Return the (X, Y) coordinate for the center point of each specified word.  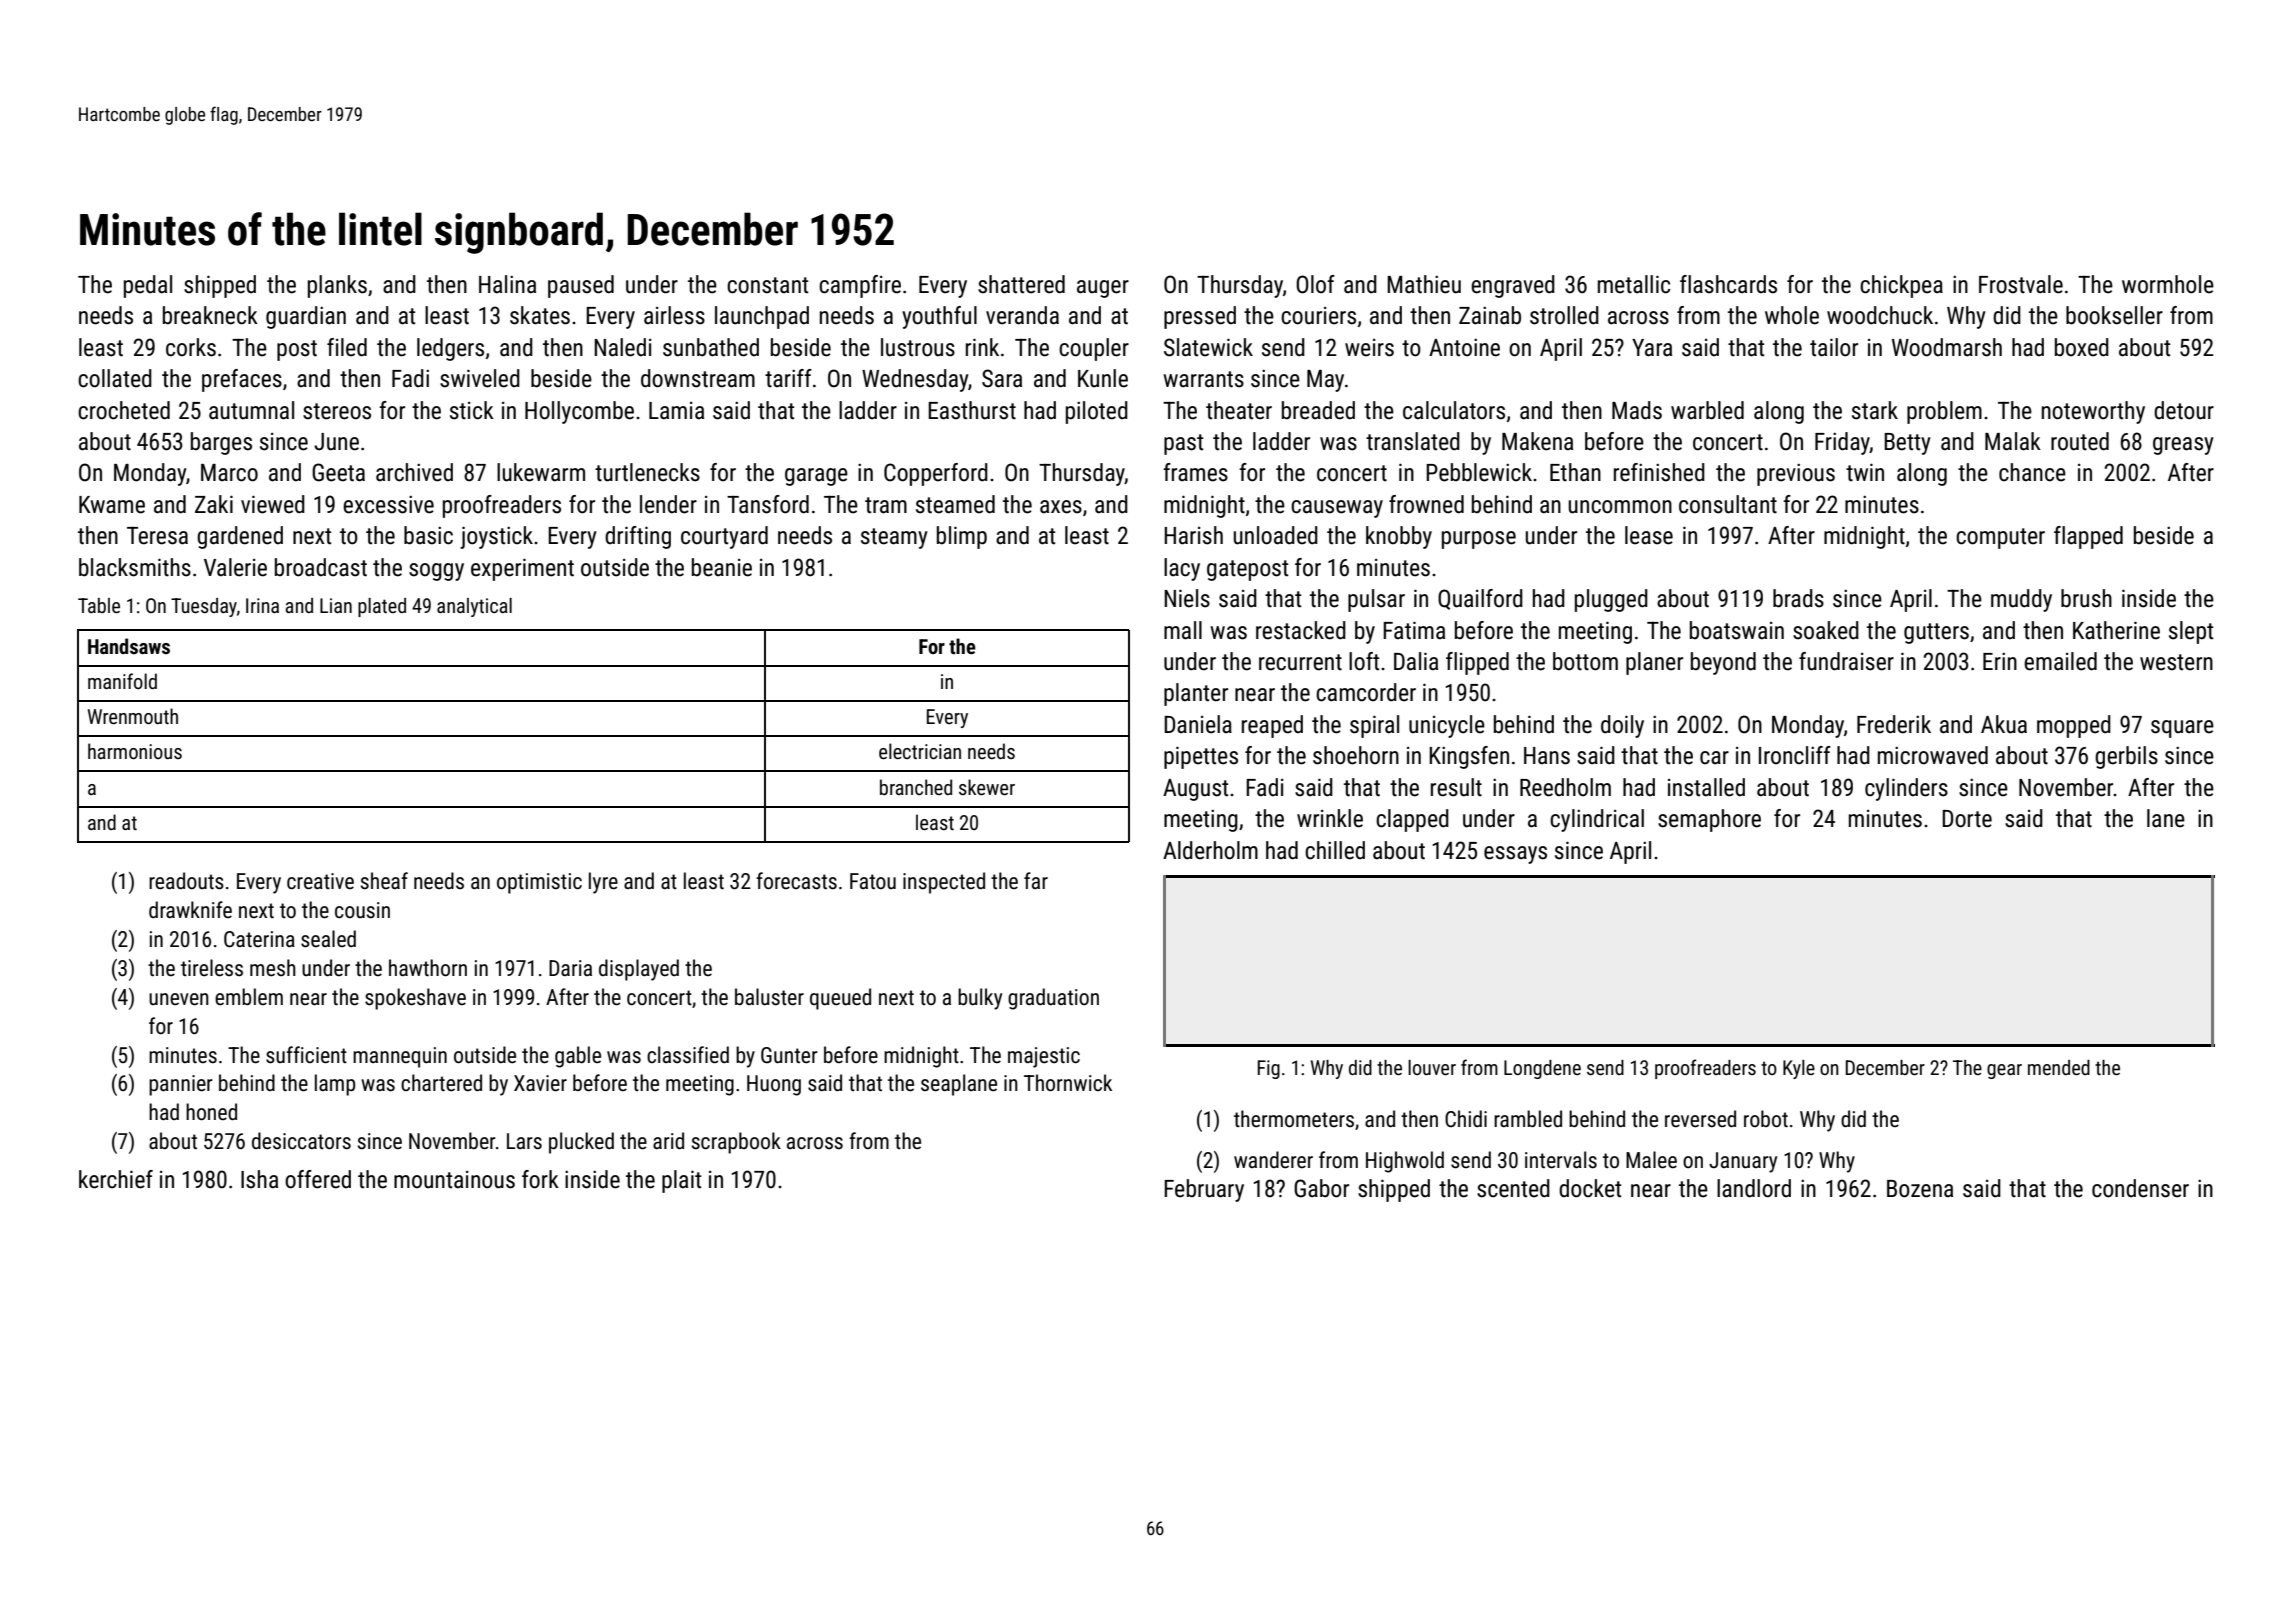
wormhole (2168, 284)
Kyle (1799, 1069)
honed (211, 1111)
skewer (987, 787)
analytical (474, 607)
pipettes (1201, 757)
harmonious (135, 751)
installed (1706, 787)
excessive (388, 504)
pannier (181, 1085)
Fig (1269, 1069)
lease (1649, 535)
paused (581, 286)
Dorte (1967, 819)
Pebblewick (1479, 472)
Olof (1315, 284)
